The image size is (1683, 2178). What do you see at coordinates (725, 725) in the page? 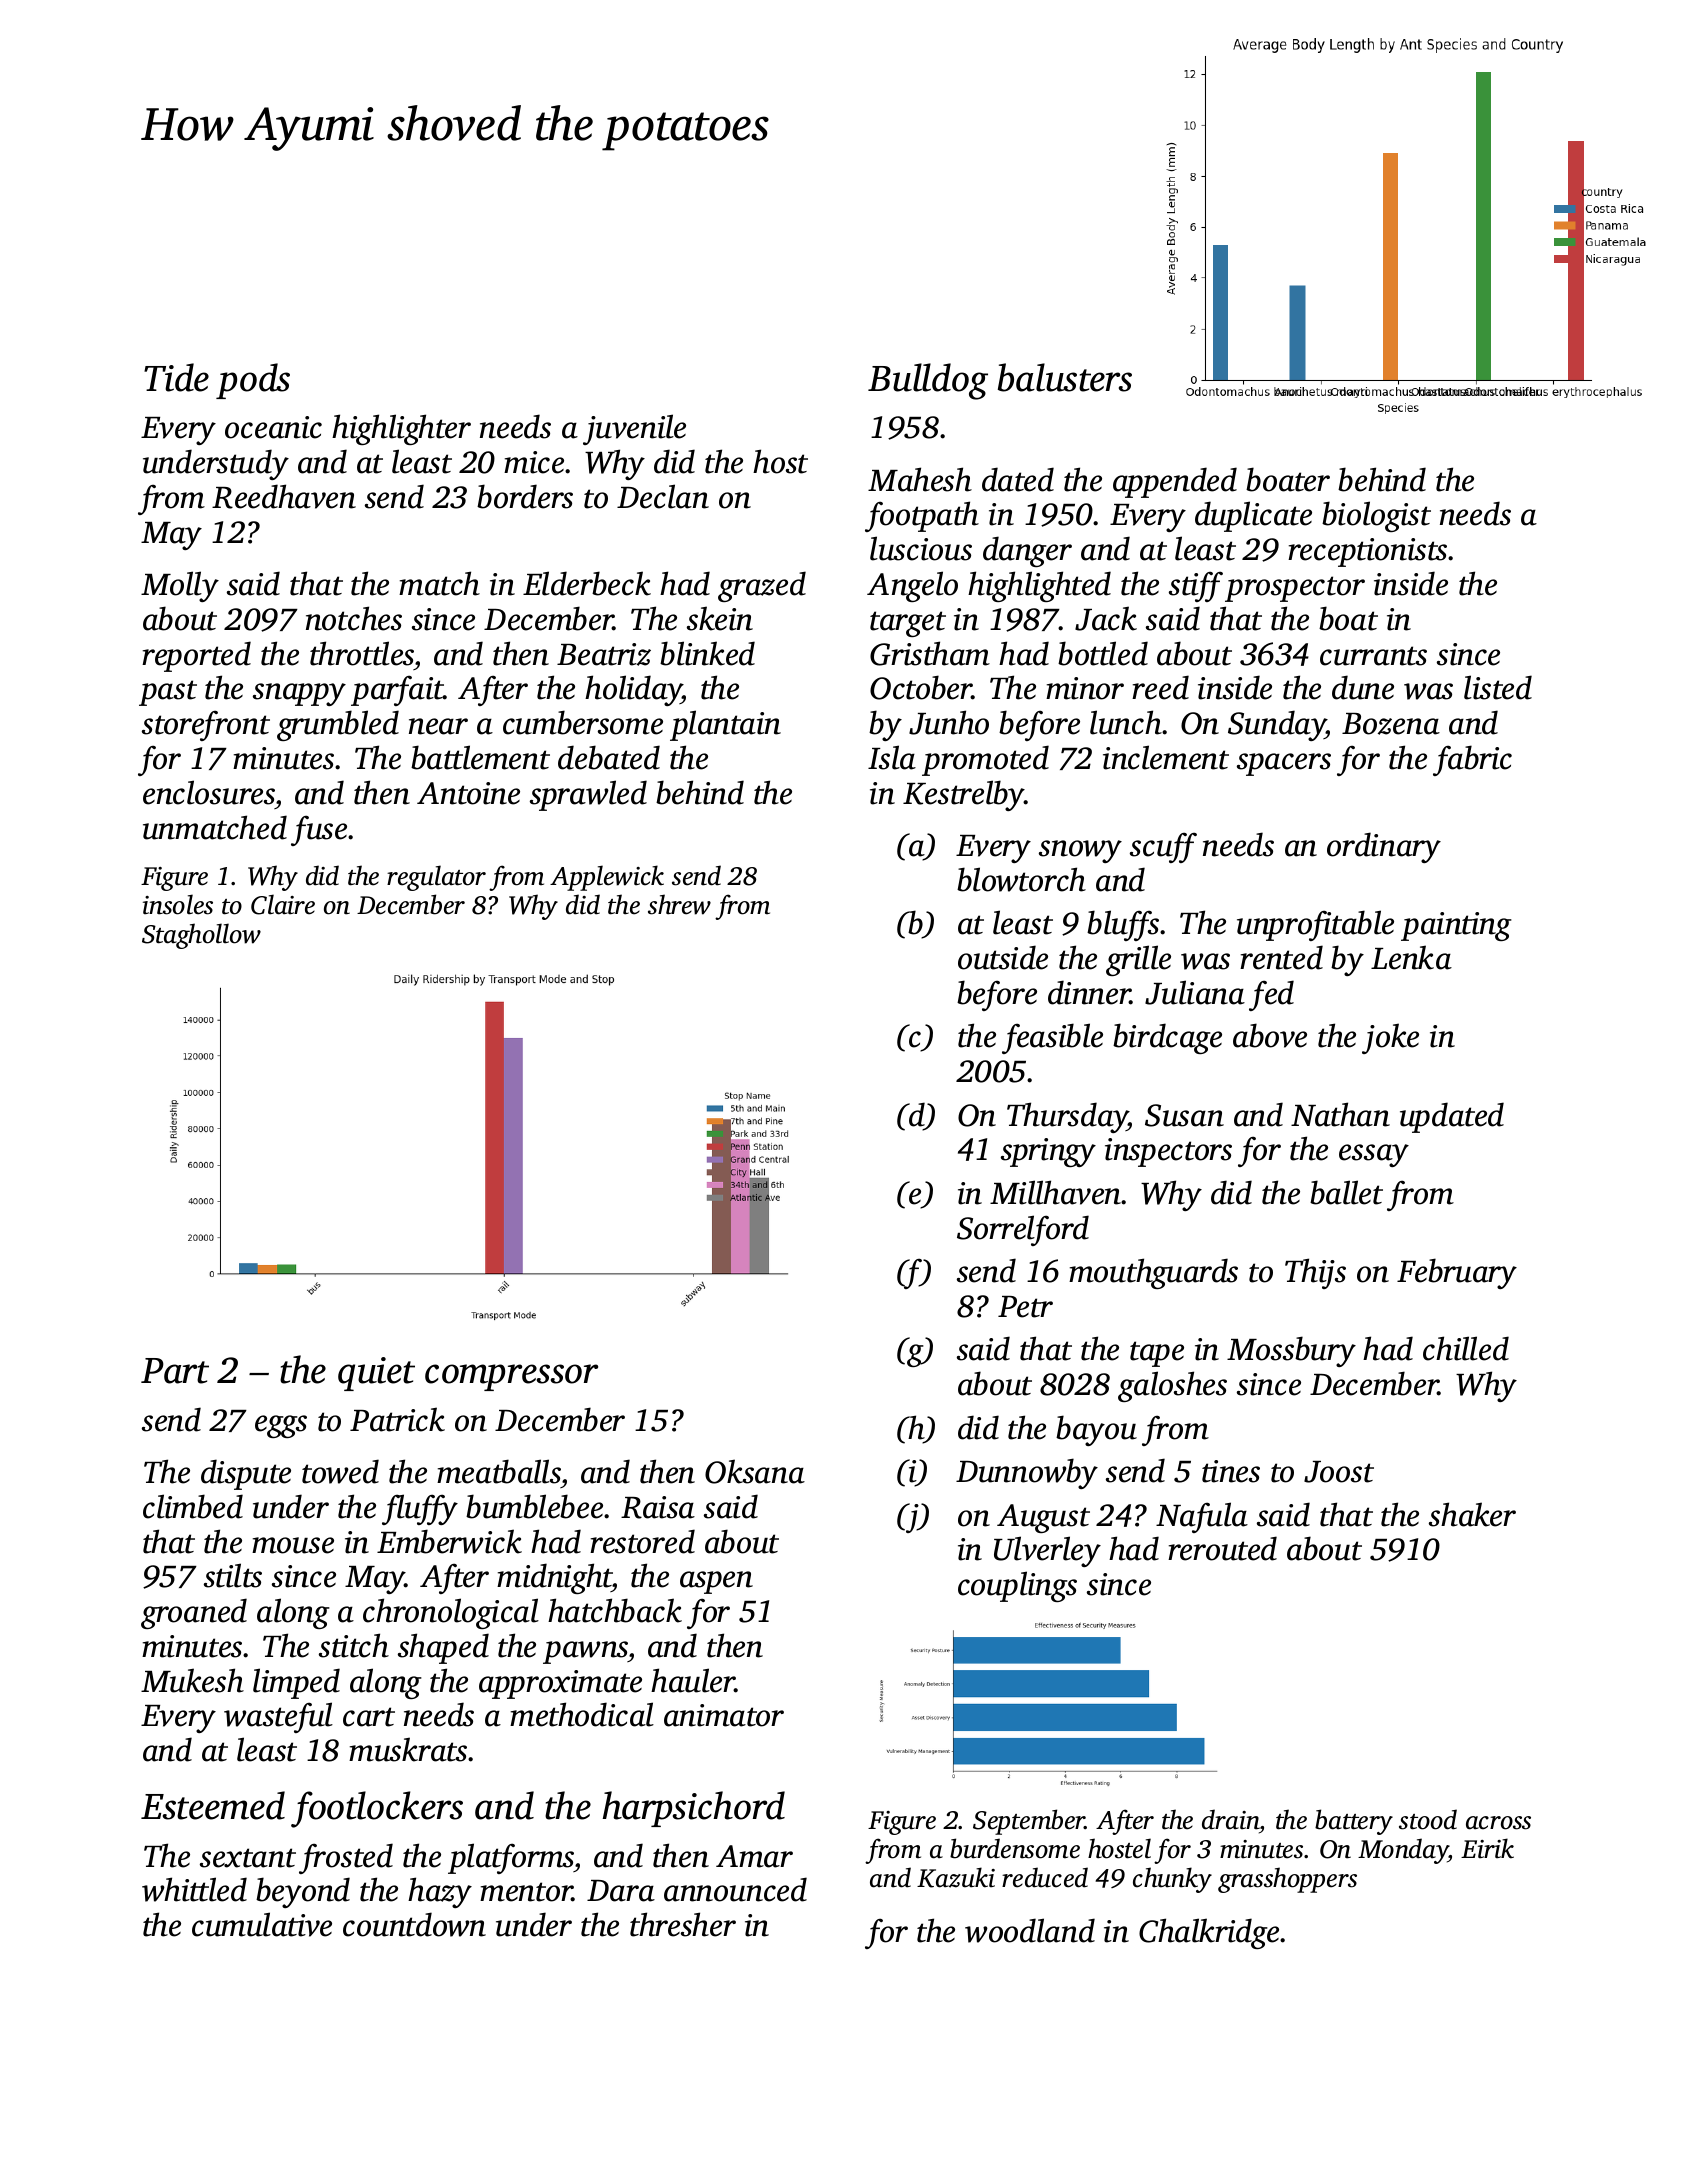
I see `plantain` at bounding box center [725, 725].
